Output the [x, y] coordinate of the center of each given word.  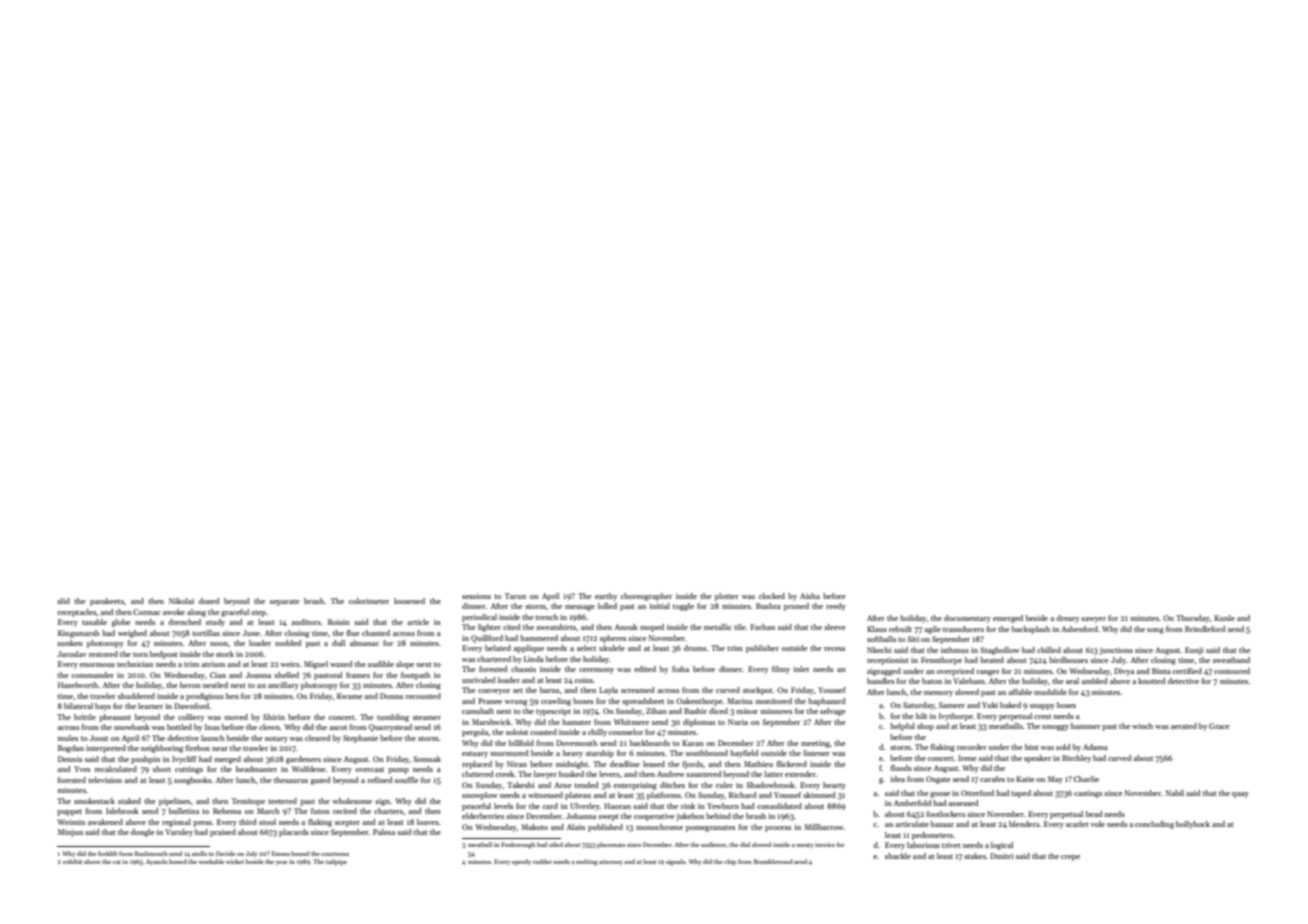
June [251, 633]
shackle [898, 856]
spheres [613, 639]
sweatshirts [556, 627]
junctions [1116, 651]
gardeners [303, 760]
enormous [97, 665]
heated [992, 660]
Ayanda [156, 862]
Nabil [1175, 793]
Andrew [671, 774]
